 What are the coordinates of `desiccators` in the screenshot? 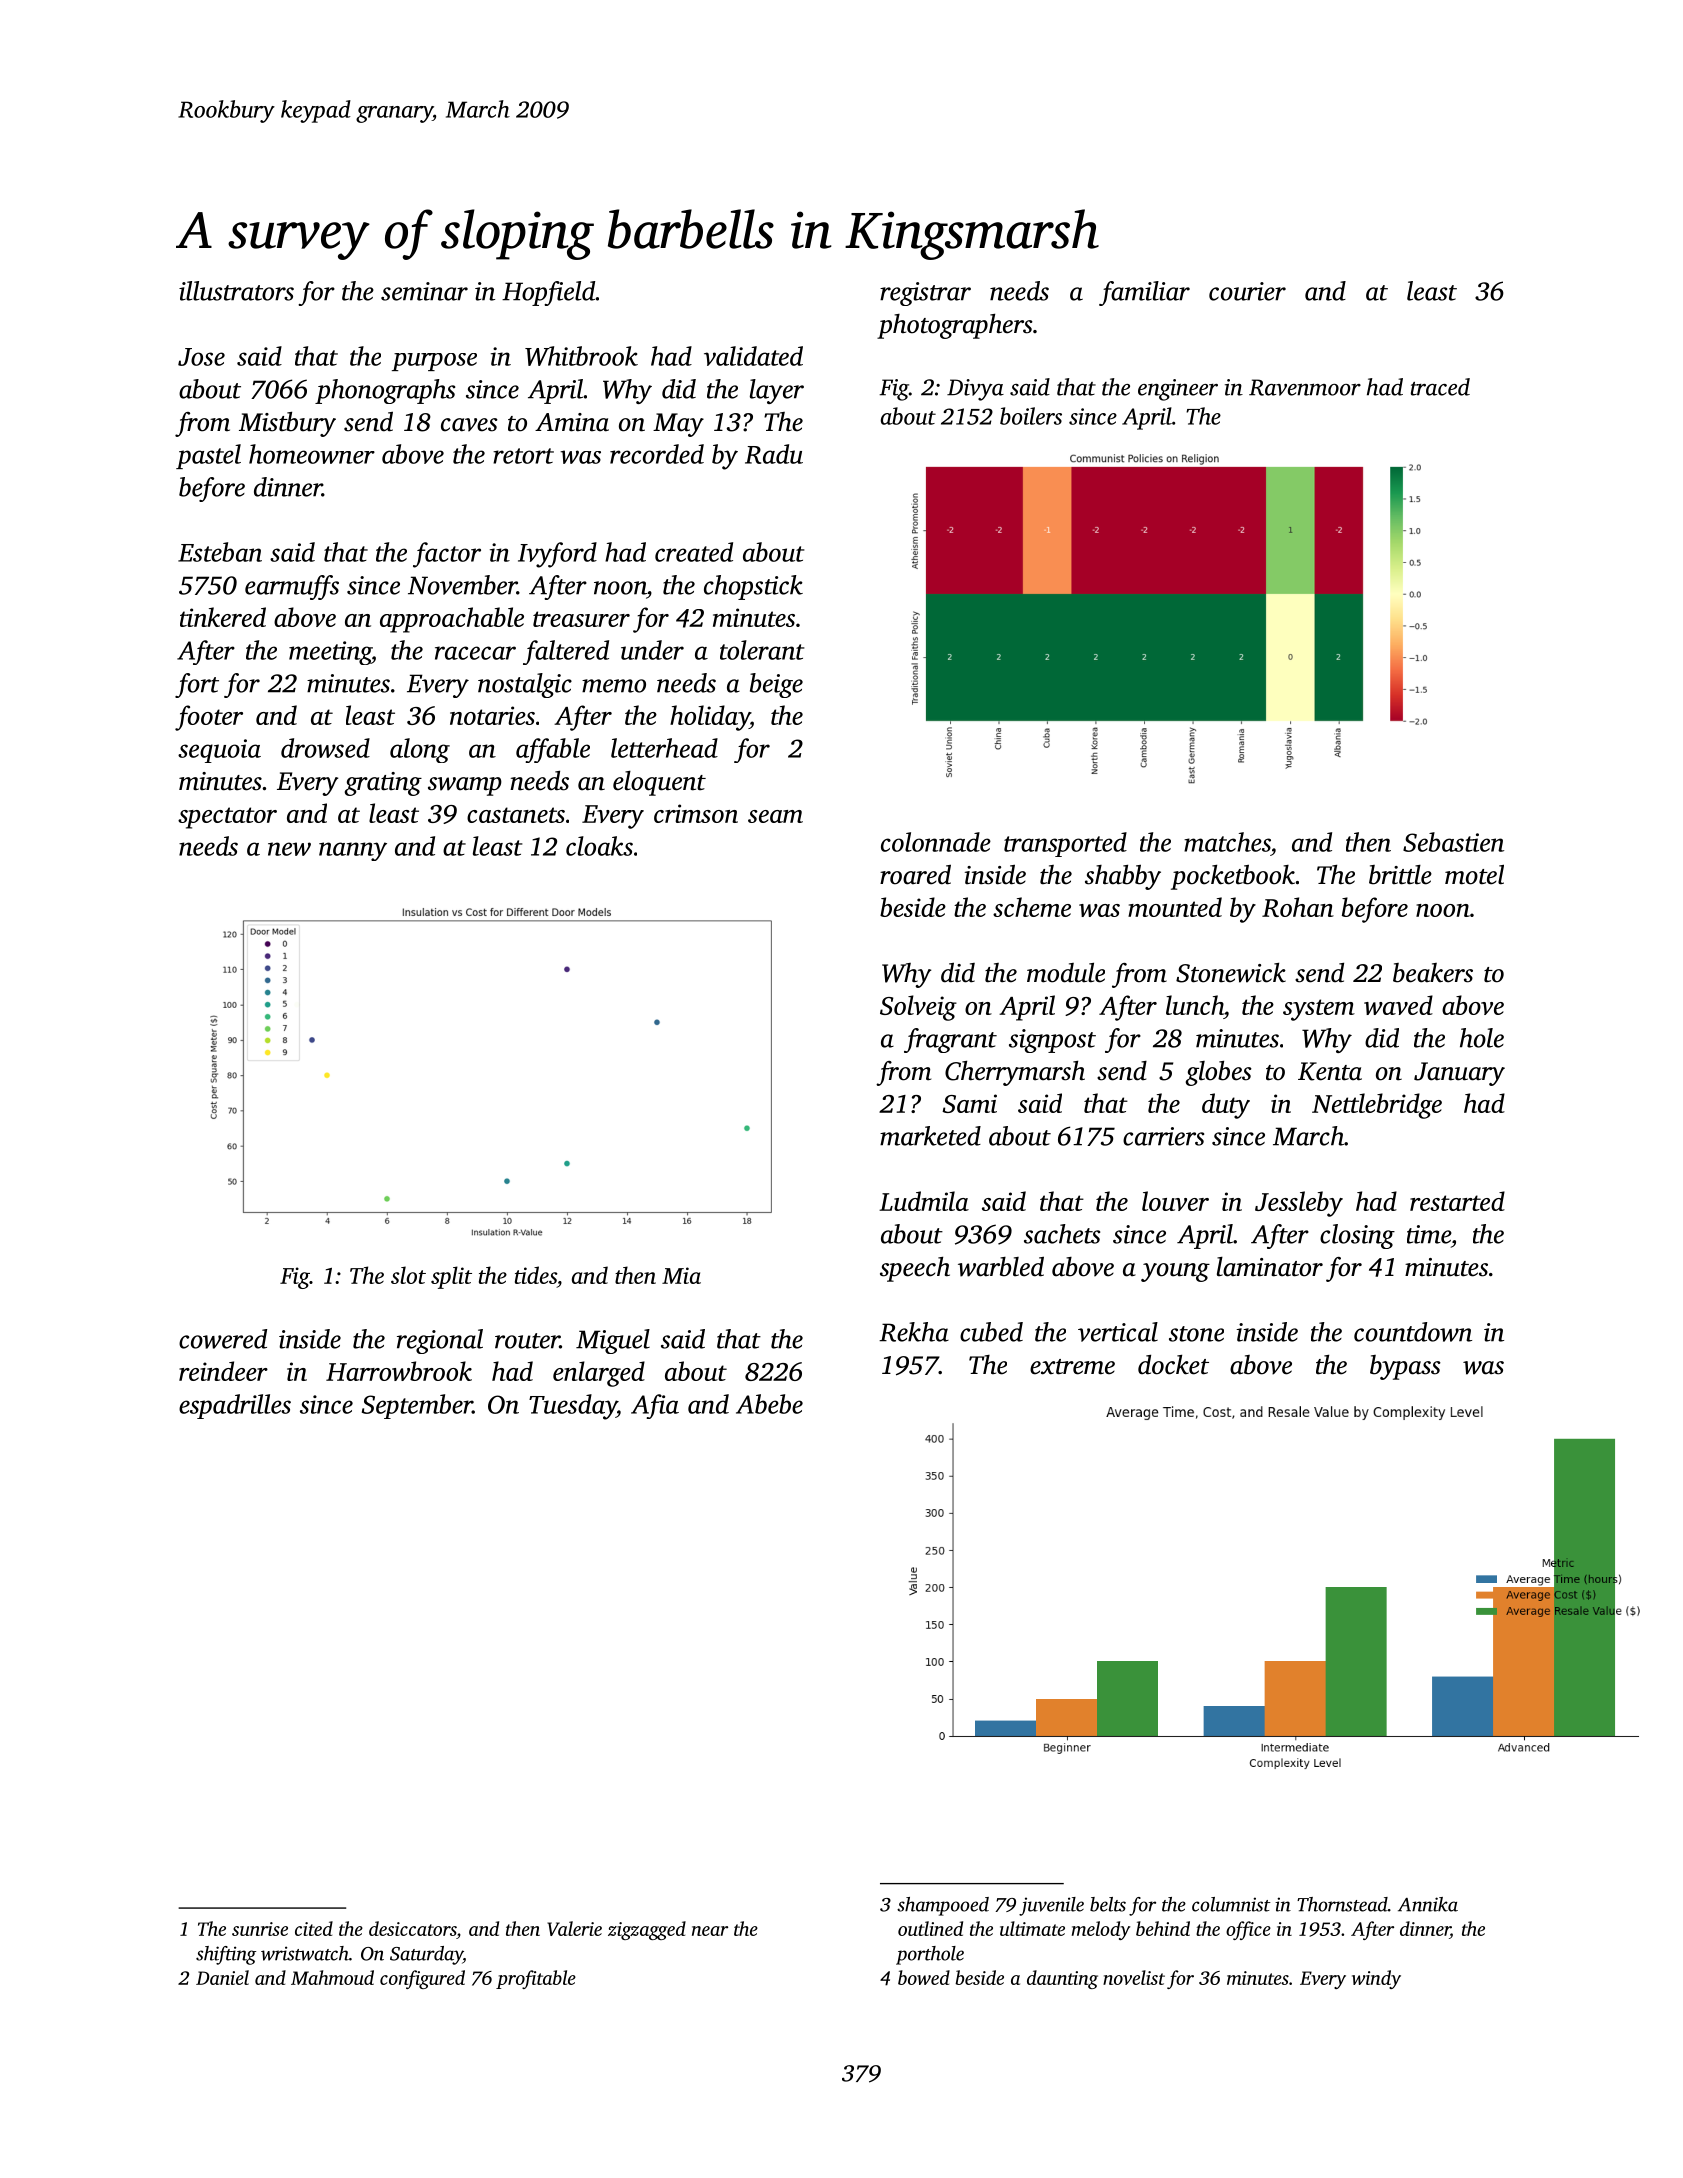 It's located at (413, 1928).
